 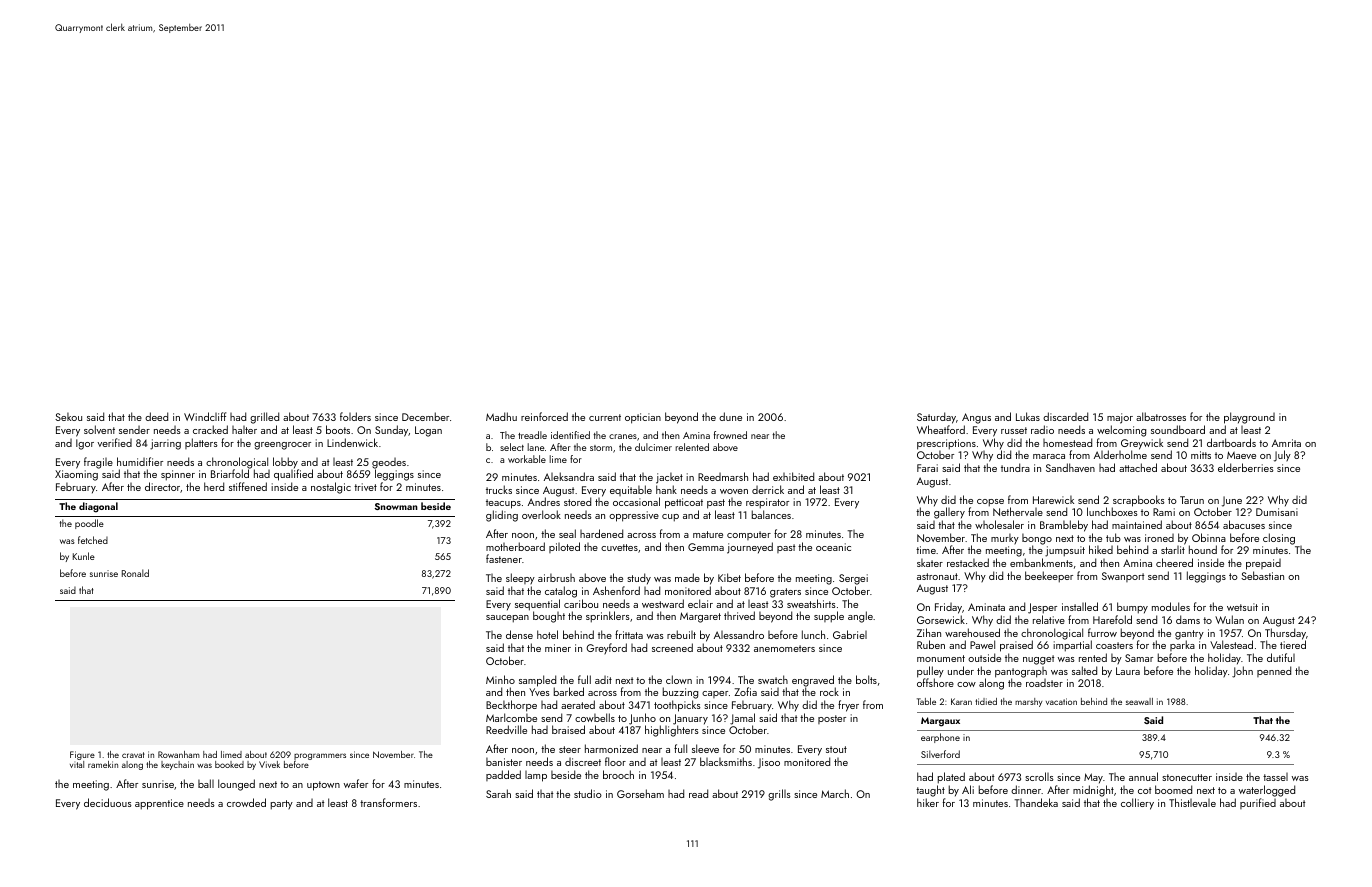 What do you see at coordinates (779, 795) in the page?
I see `grills` at bounding box center [779, 795].
